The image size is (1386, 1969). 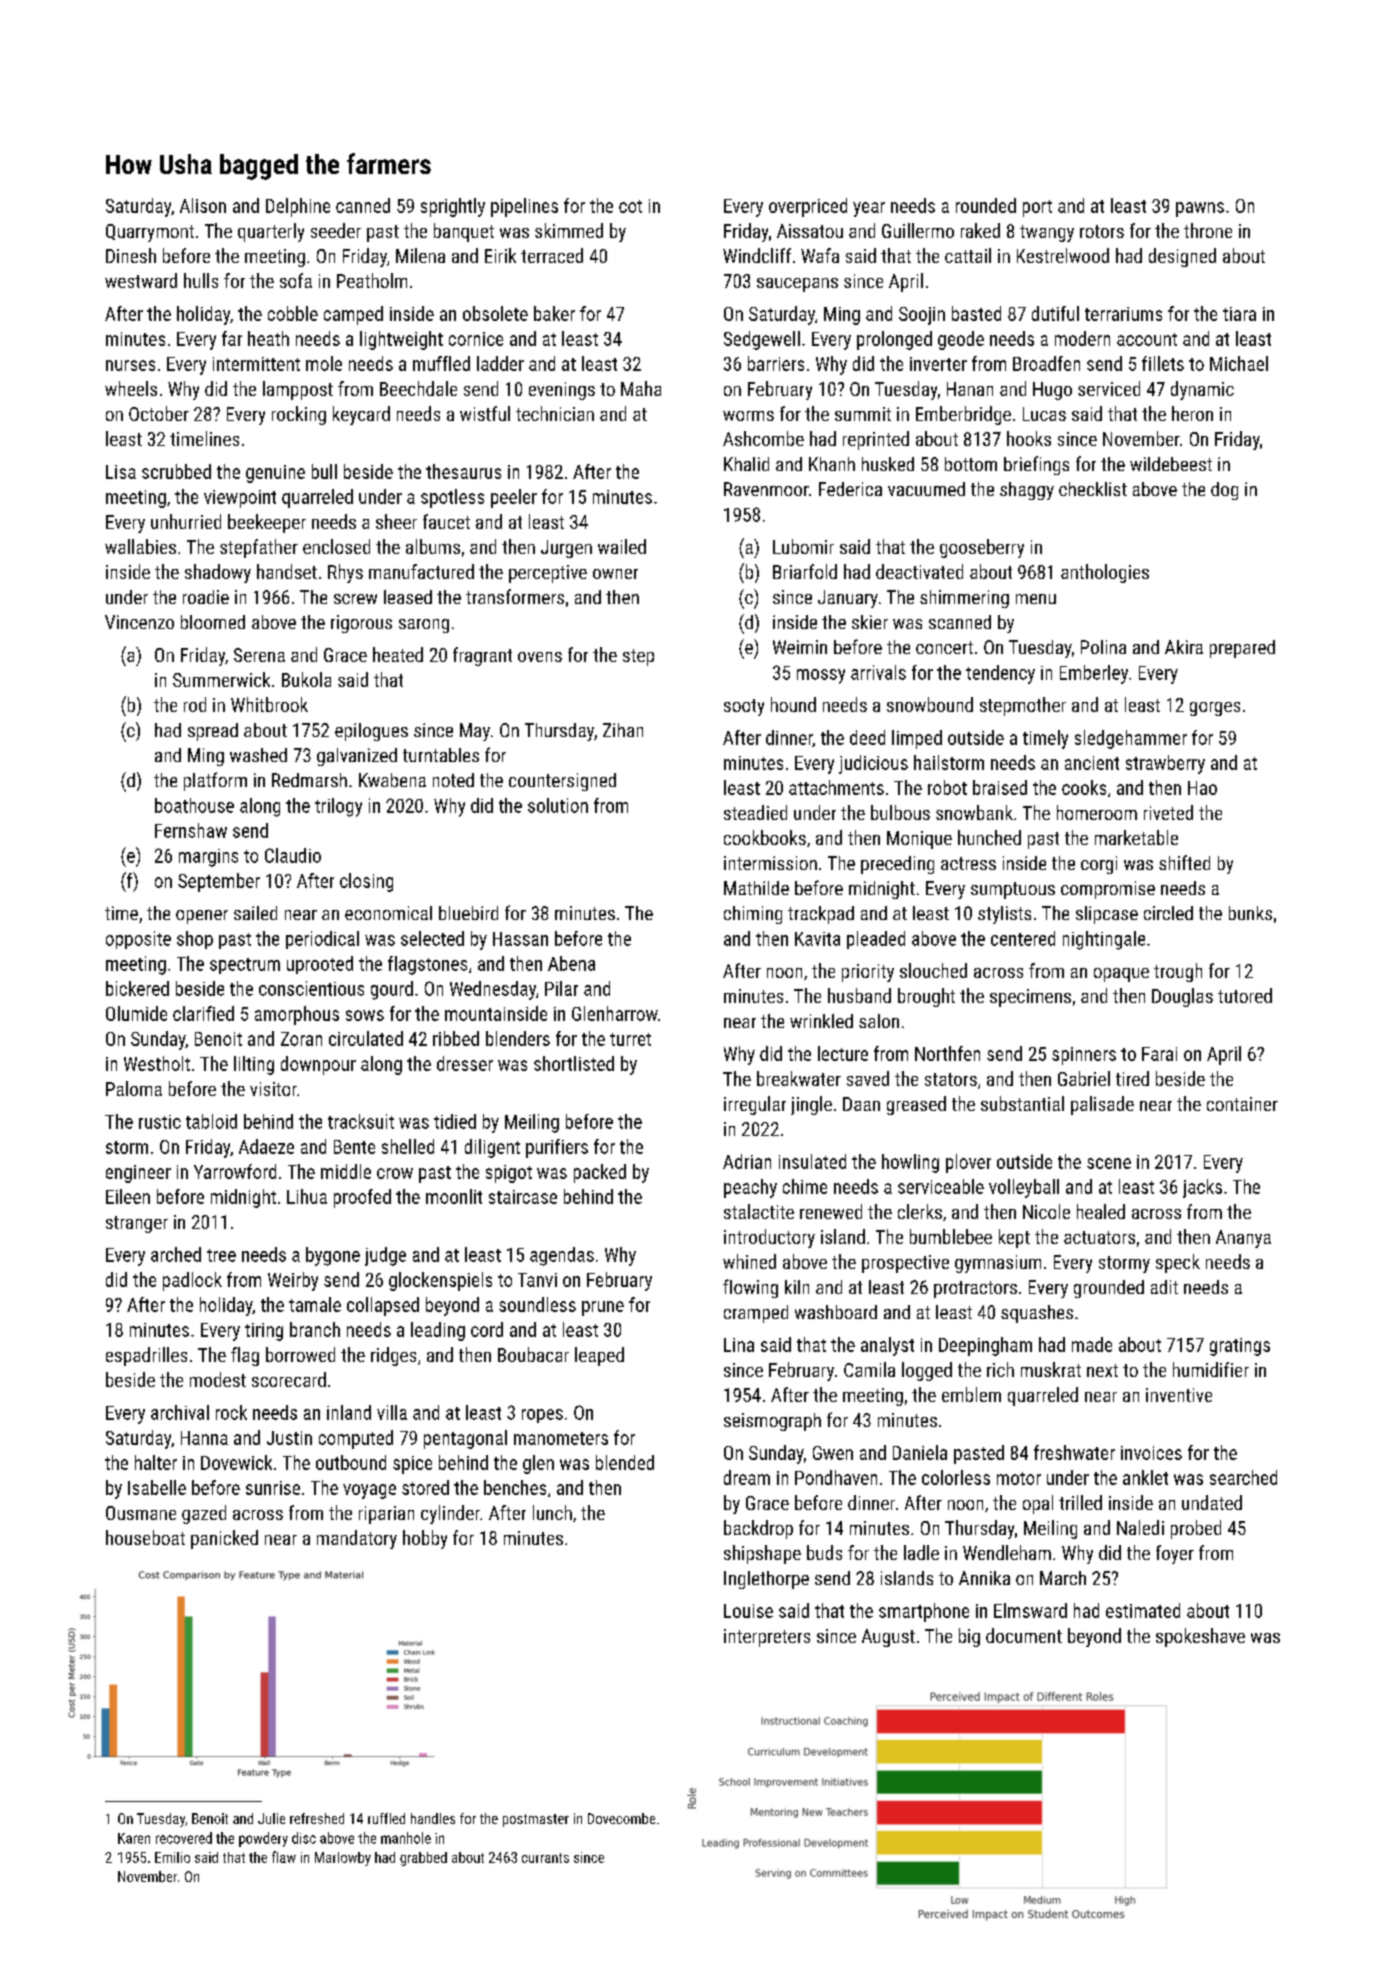 I want to click on probed, so click(x=1196, y=1529).
